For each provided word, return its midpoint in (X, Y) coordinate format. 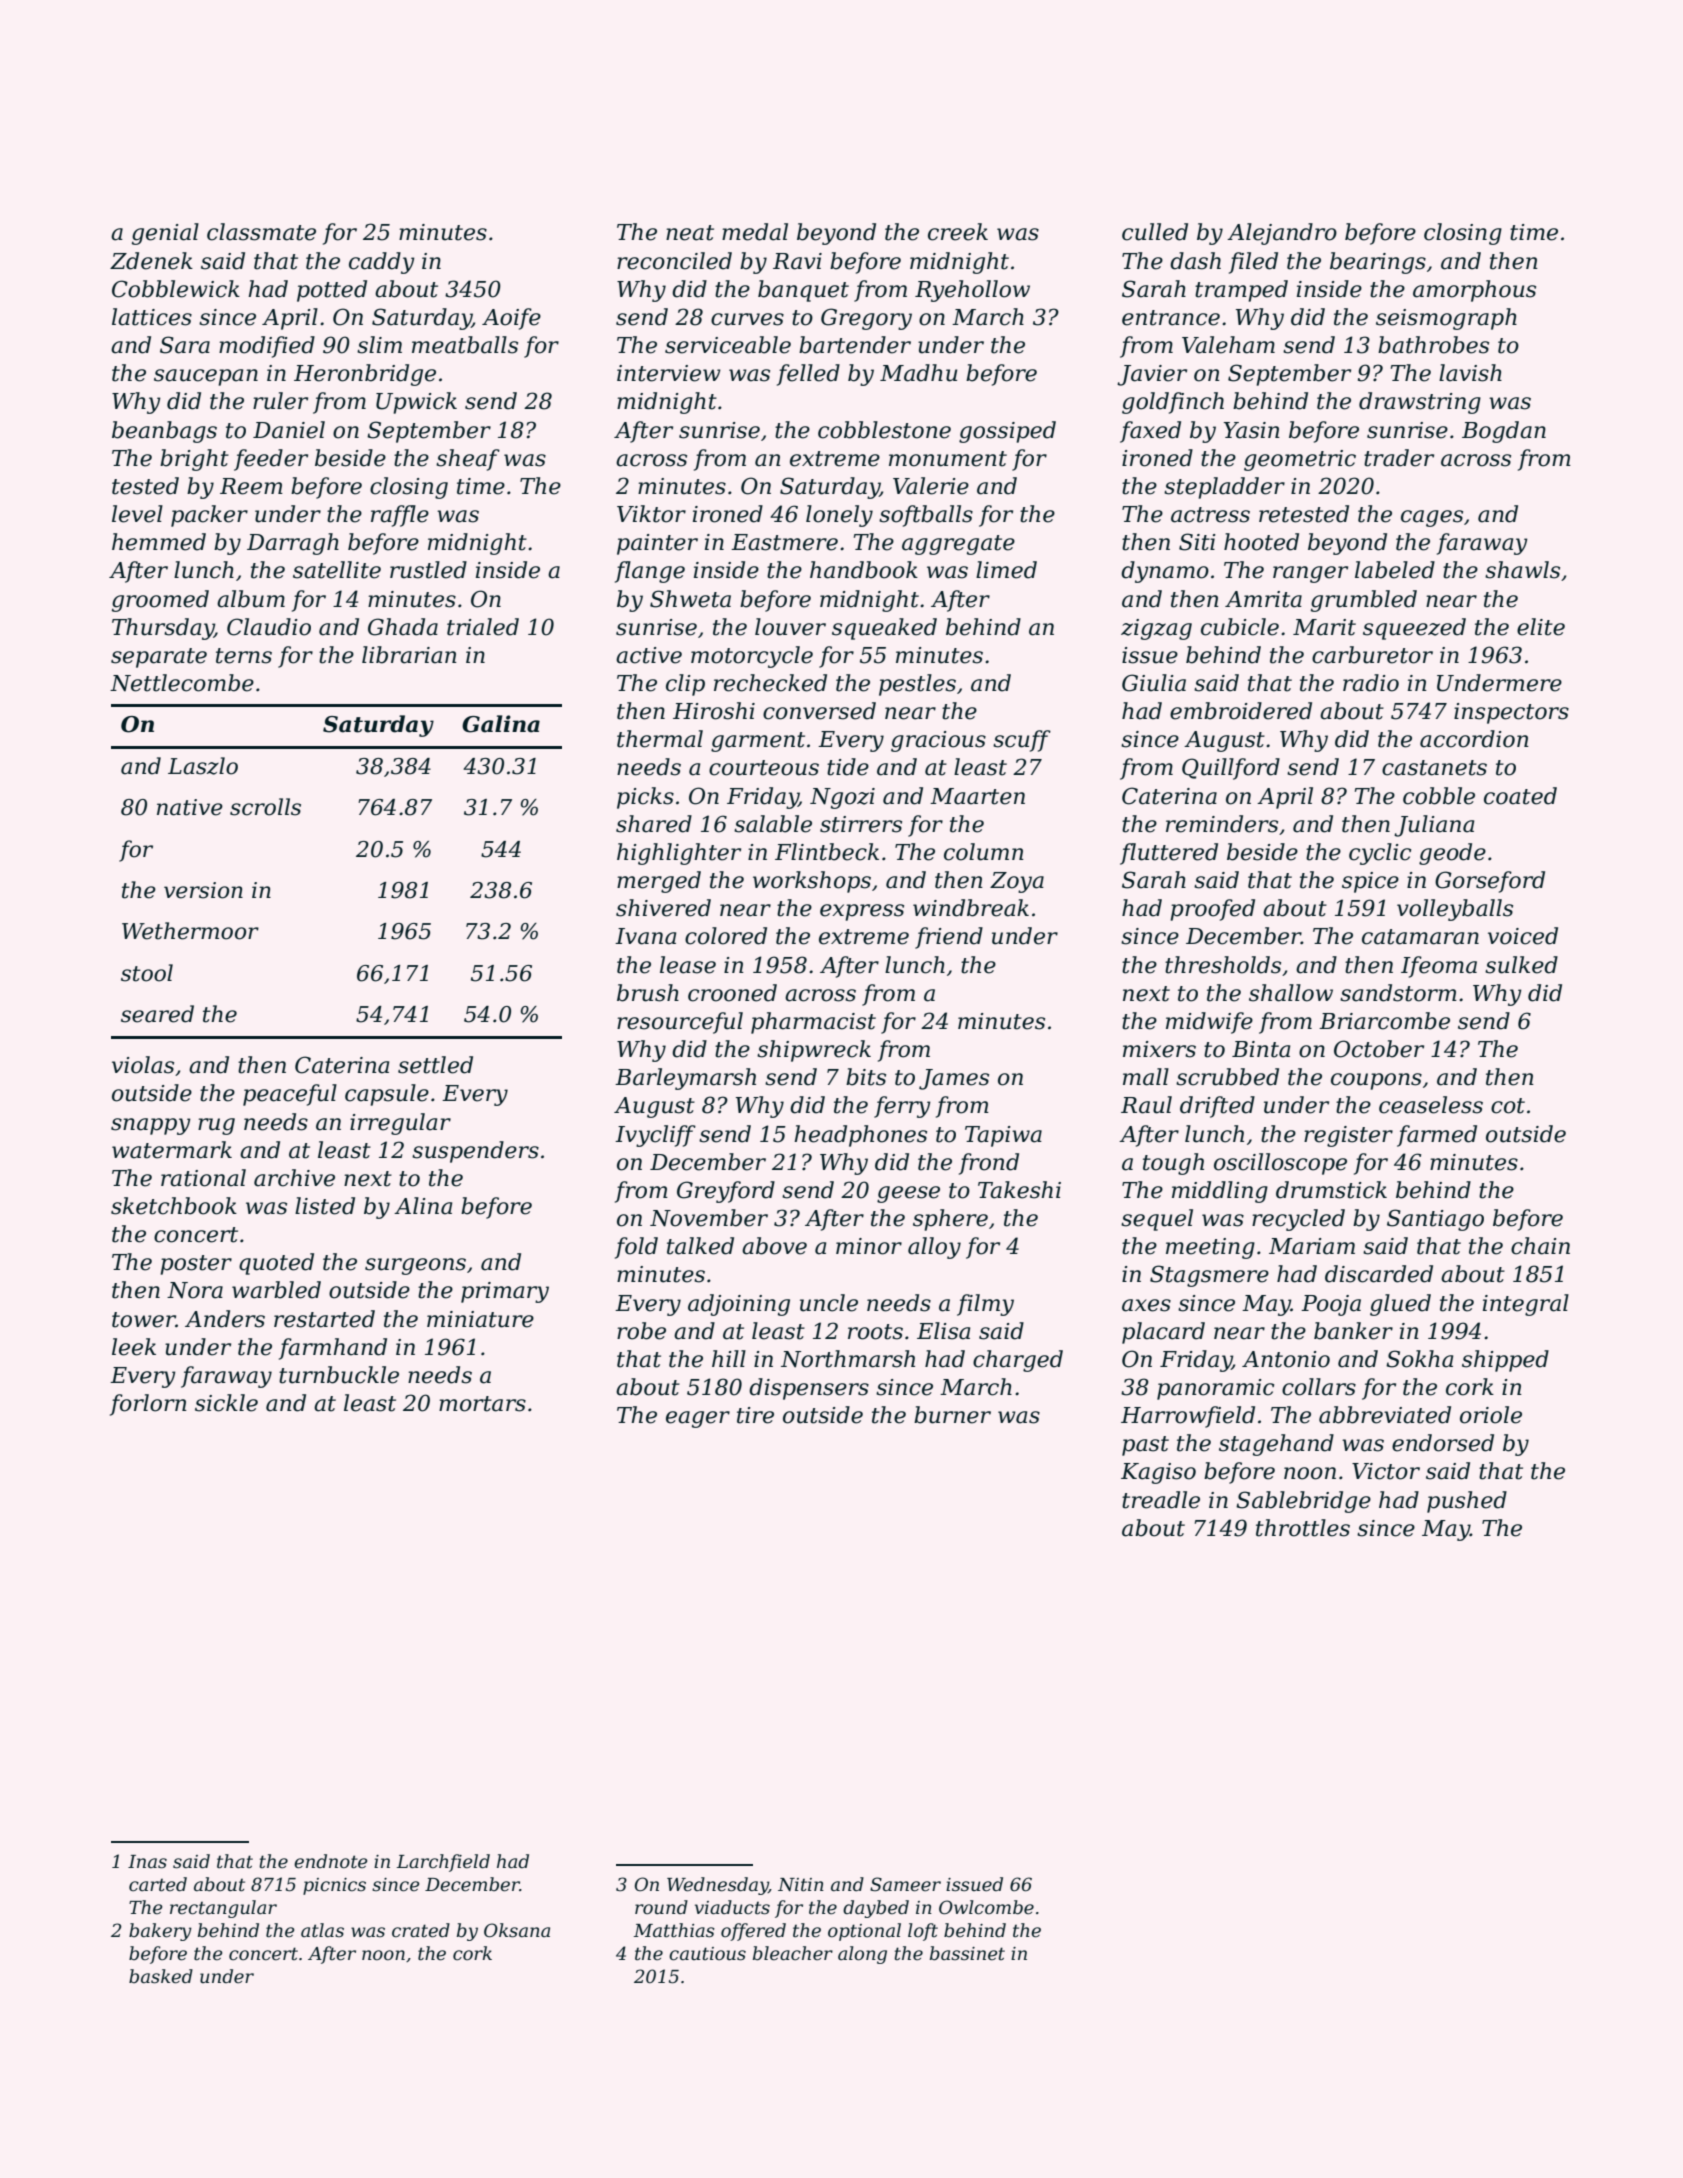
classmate (261, 232)
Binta (1261, 1049)
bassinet (967, 1953)
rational (203, 1178)
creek (958, 232)
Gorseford (1490, 882)
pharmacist (813, 1023)
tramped (1241, 291)
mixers (1159, 1049)
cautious (707, 1954)
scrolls (265, 807)
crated (421, 1930)
